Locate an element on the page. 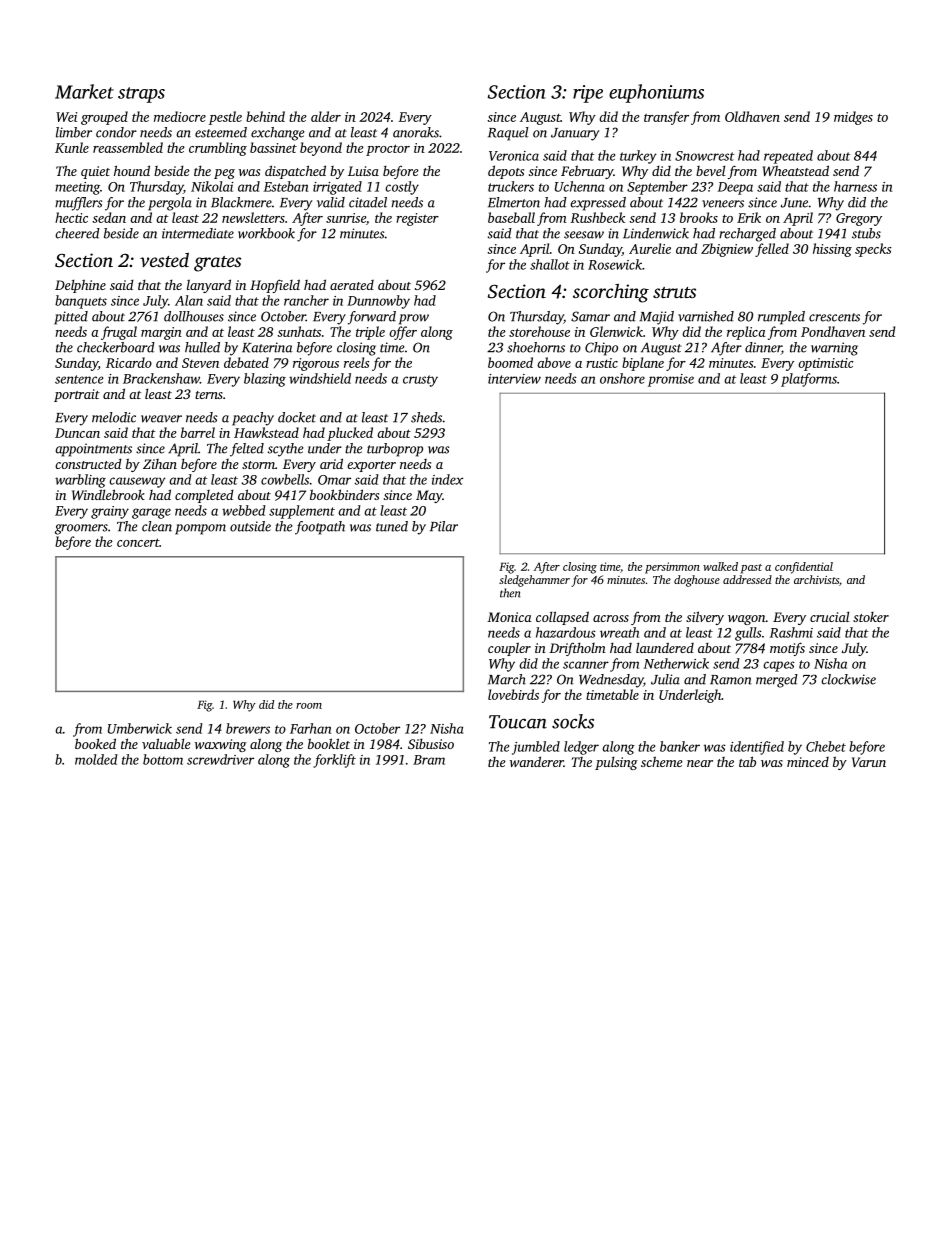  concert is located at coordinates (138, 542).
